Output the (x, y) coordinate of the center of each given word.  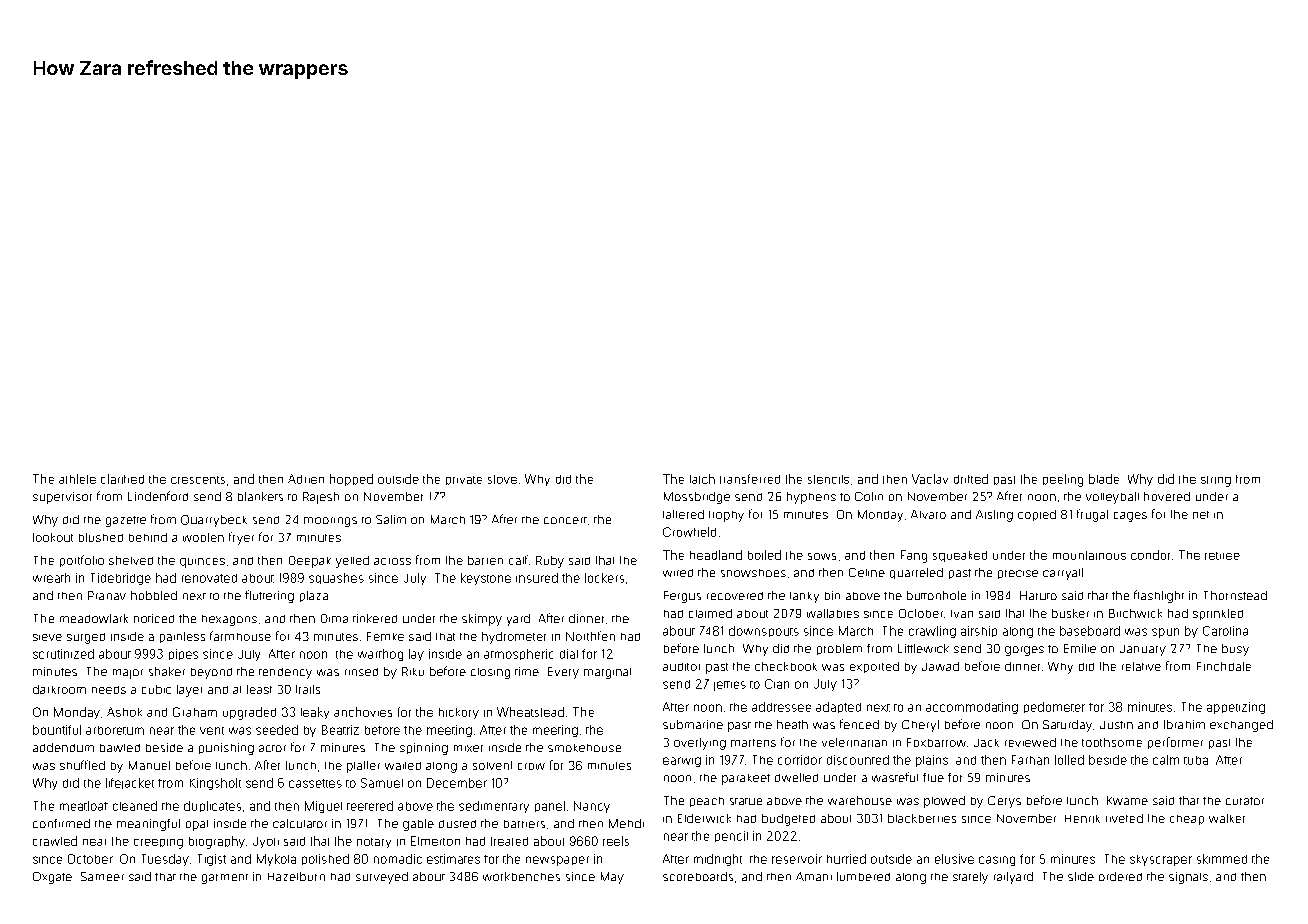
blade (1104, 479)
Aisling (994, 516)
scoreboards (698, 876)
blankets (260, 496)
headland (716, 555)
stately (970, 878)
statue (746, 801)
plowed (944, 802)
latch (702, 479)
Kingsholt (215, 784)
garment (225, 879)
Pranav (107, 595)
